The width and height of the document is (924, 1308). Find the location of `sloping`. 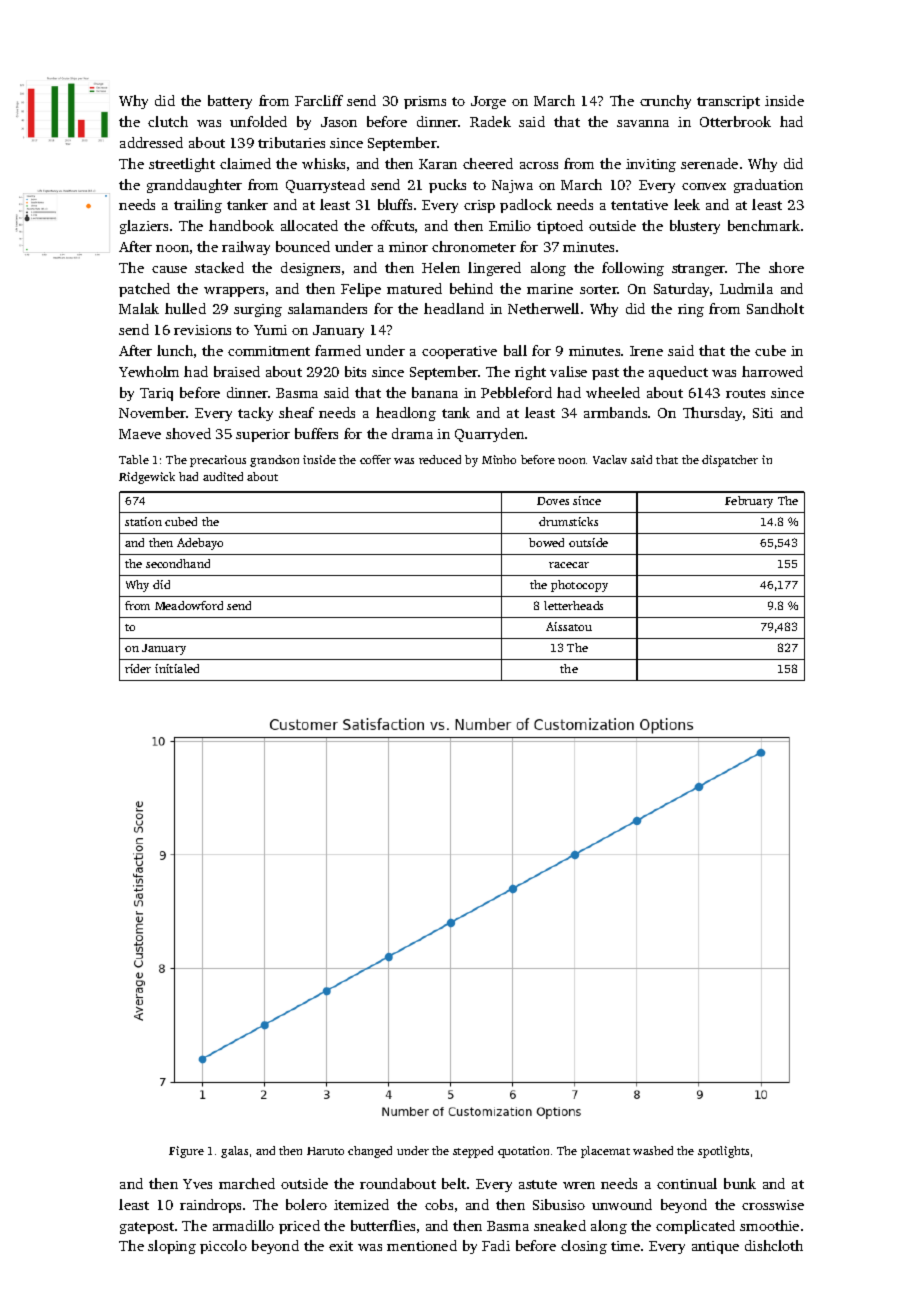

sloping is located at coordinates (172, 1247).
